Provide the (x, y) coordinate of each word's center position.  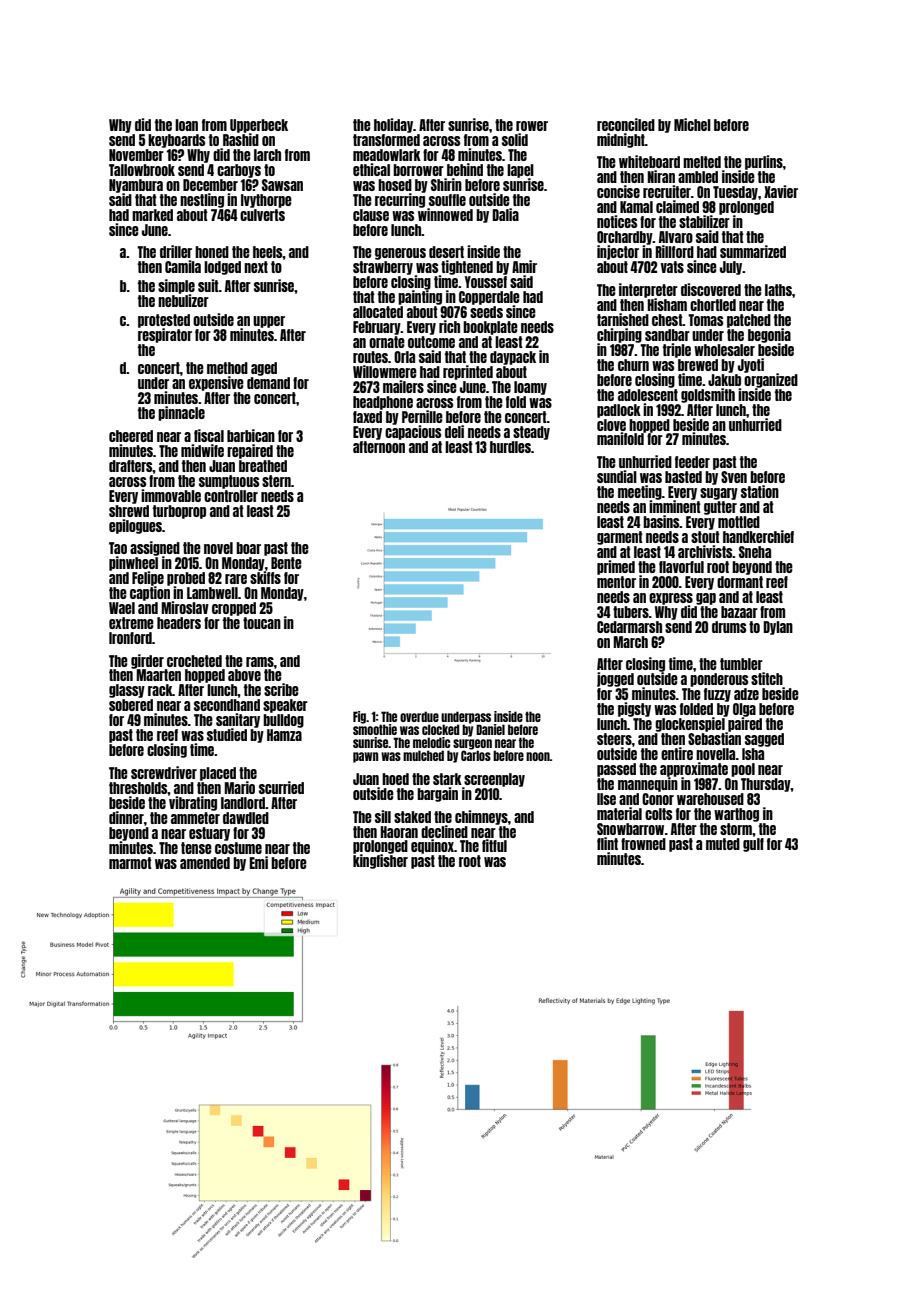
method (227, 368)
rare (236, 579)
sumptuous (229, 482)
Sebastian (714, 738)
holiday (393, 125)
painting (420, 297)
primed (616, 567)
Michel (692, 124)
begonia (769, 335)
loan (186, 125)
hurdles (510, 447)
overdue (419, 716)
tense (196, 848)
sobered (131, 705)
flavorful (681, 567)
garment (620, 538)
